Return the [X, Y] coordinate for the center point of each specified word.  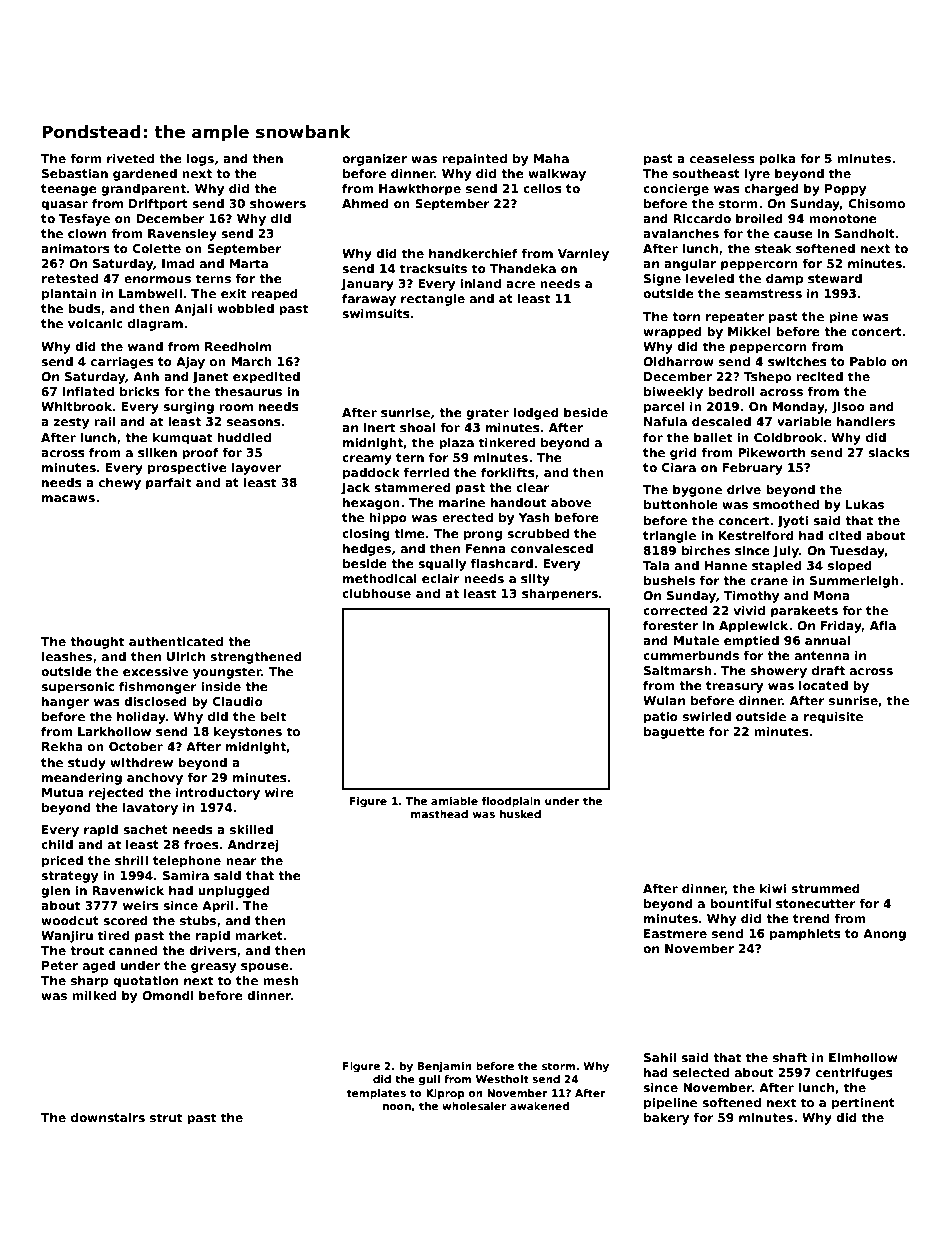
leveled [710, 278]
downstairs [108, 1117]
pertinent [863, 1103]
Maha [551, 158]
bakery [666, 1119]
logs [200, 160]
